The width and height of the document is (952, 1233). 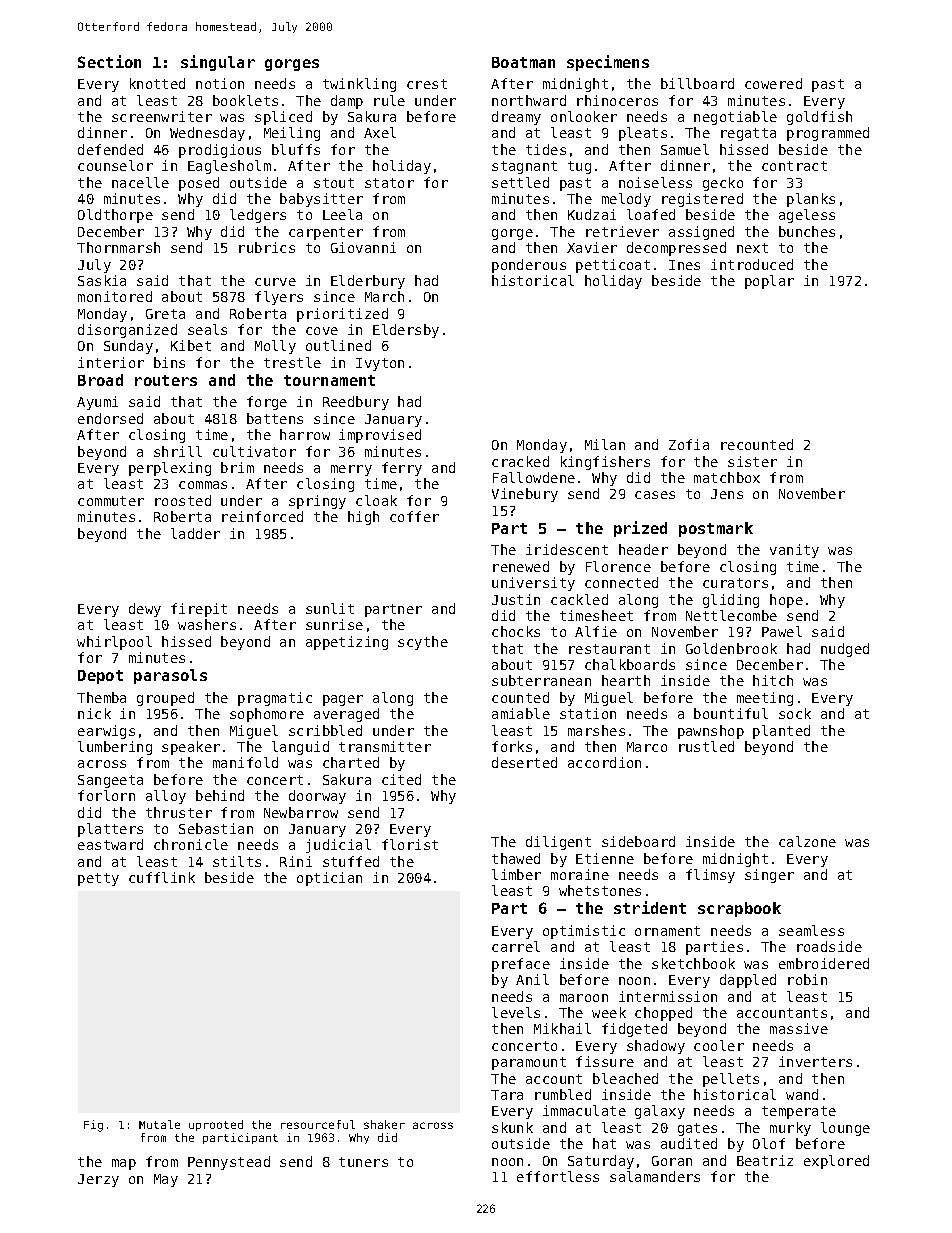 What do you see at coordinates (321, 200) in the document?
I see `babysitter` at bounding box center [321, 200].
